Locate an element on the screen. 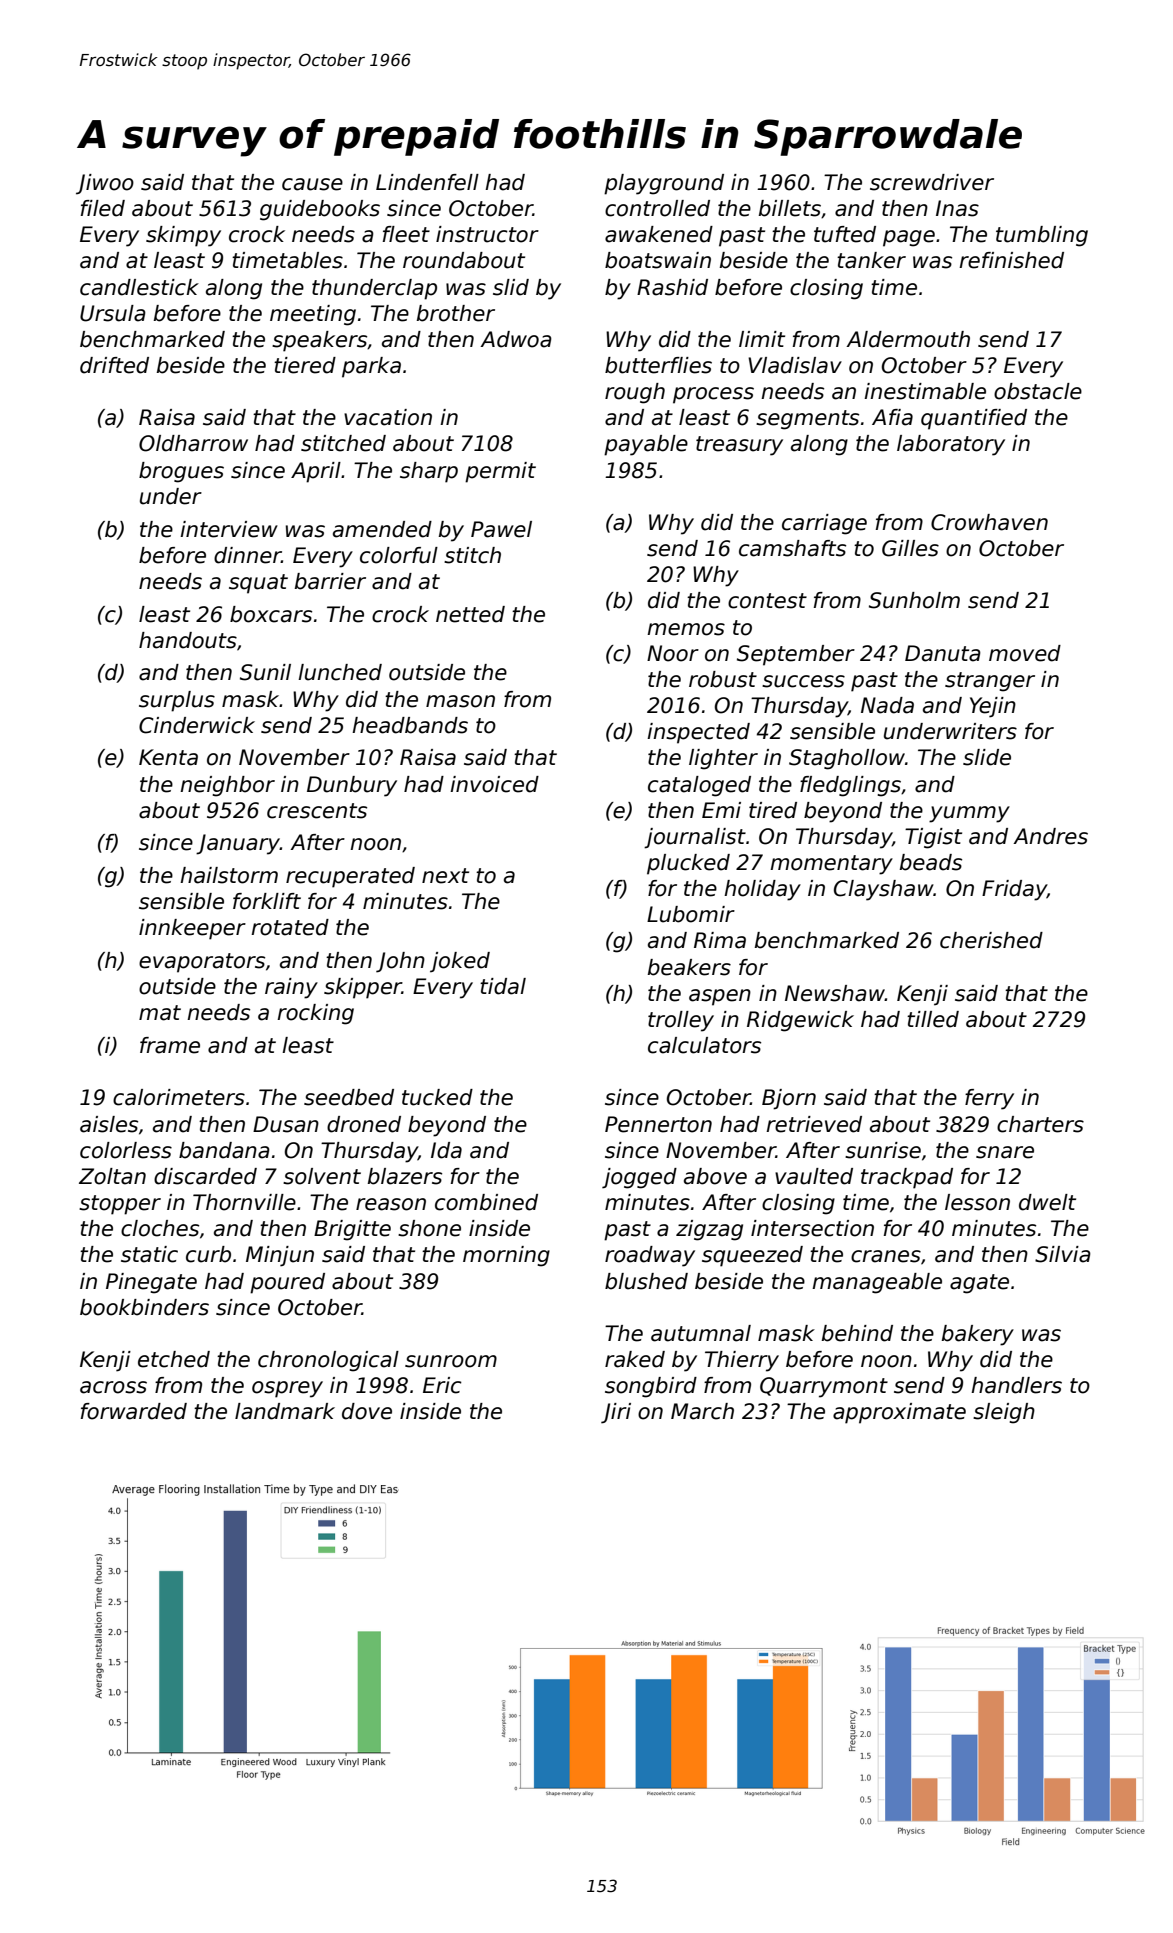  tanker is located at coordinates (871, 260).
